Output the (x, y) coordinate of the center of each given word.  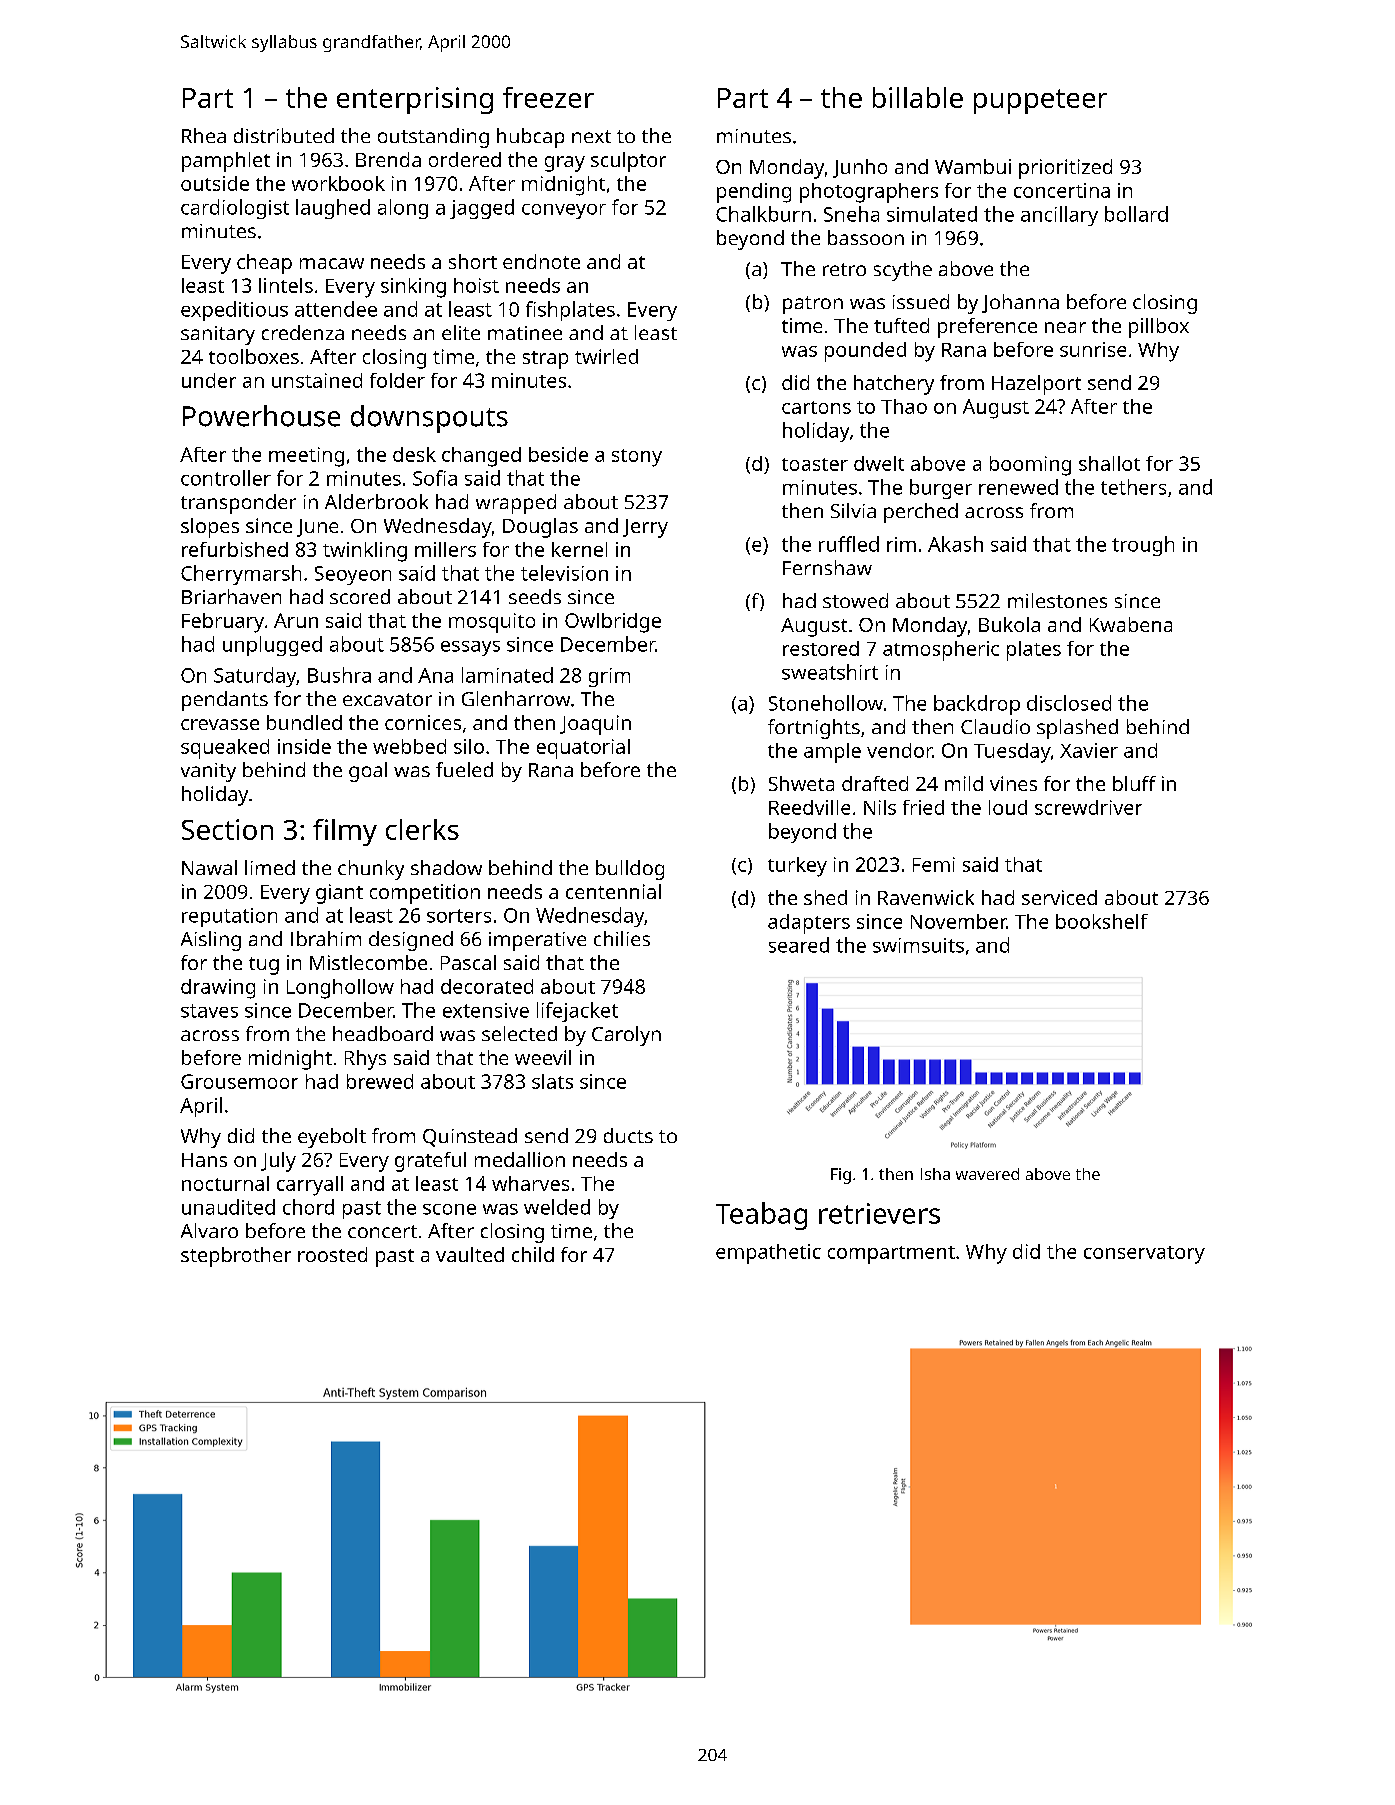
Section (227, 829)
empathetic (768, 1254)
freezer (548, 97)
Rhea (204, 135)
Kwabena (1131, 624)
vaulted (470, 1254)
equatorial (583, 749)
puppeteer (1040, 101)
